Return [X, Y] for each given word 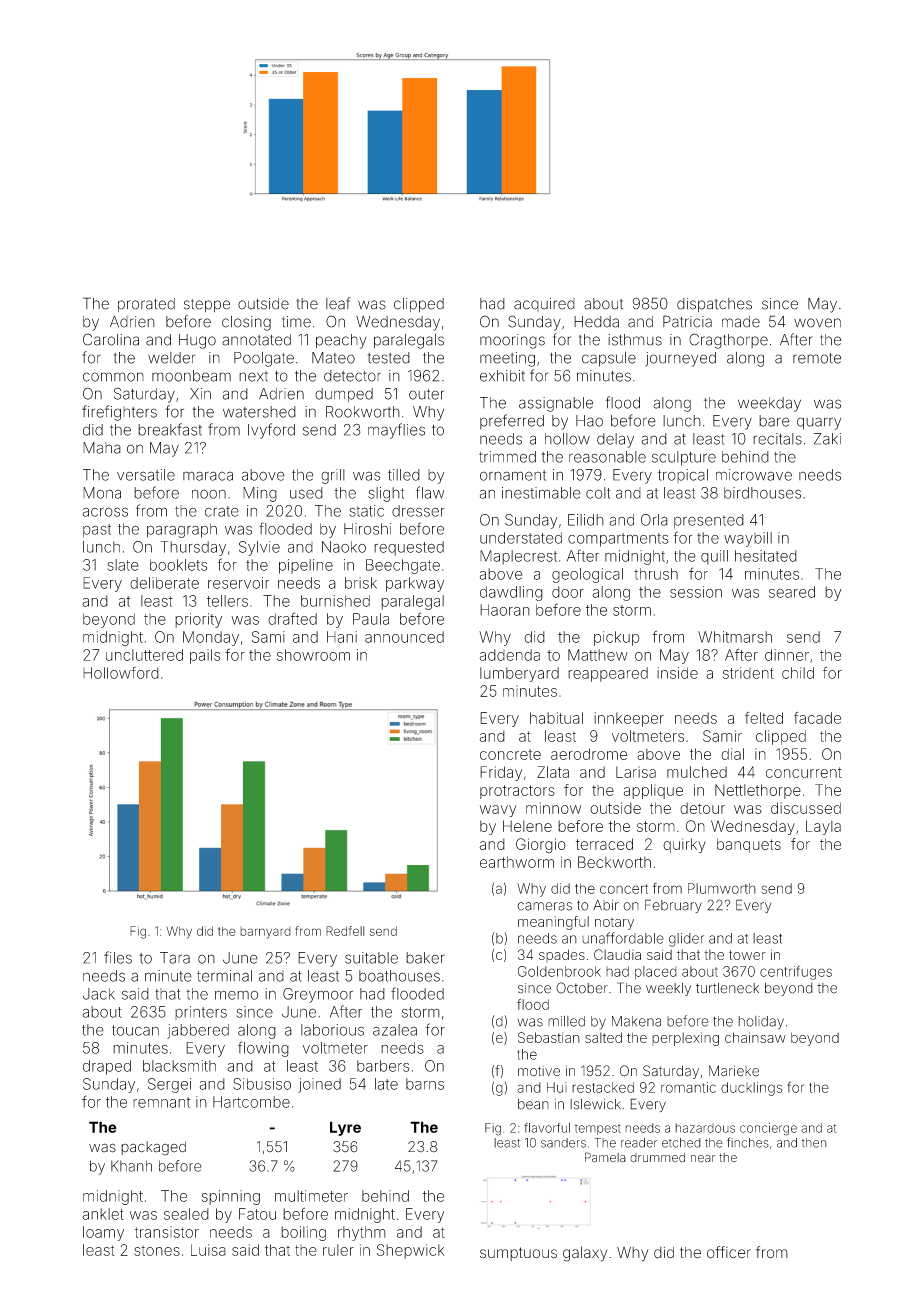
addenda [510, 655]
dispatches [714, 305]
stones [157, 1251]
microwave [754, 475]
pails [205, 656]
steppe [207, 305]
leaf [338, 303]
